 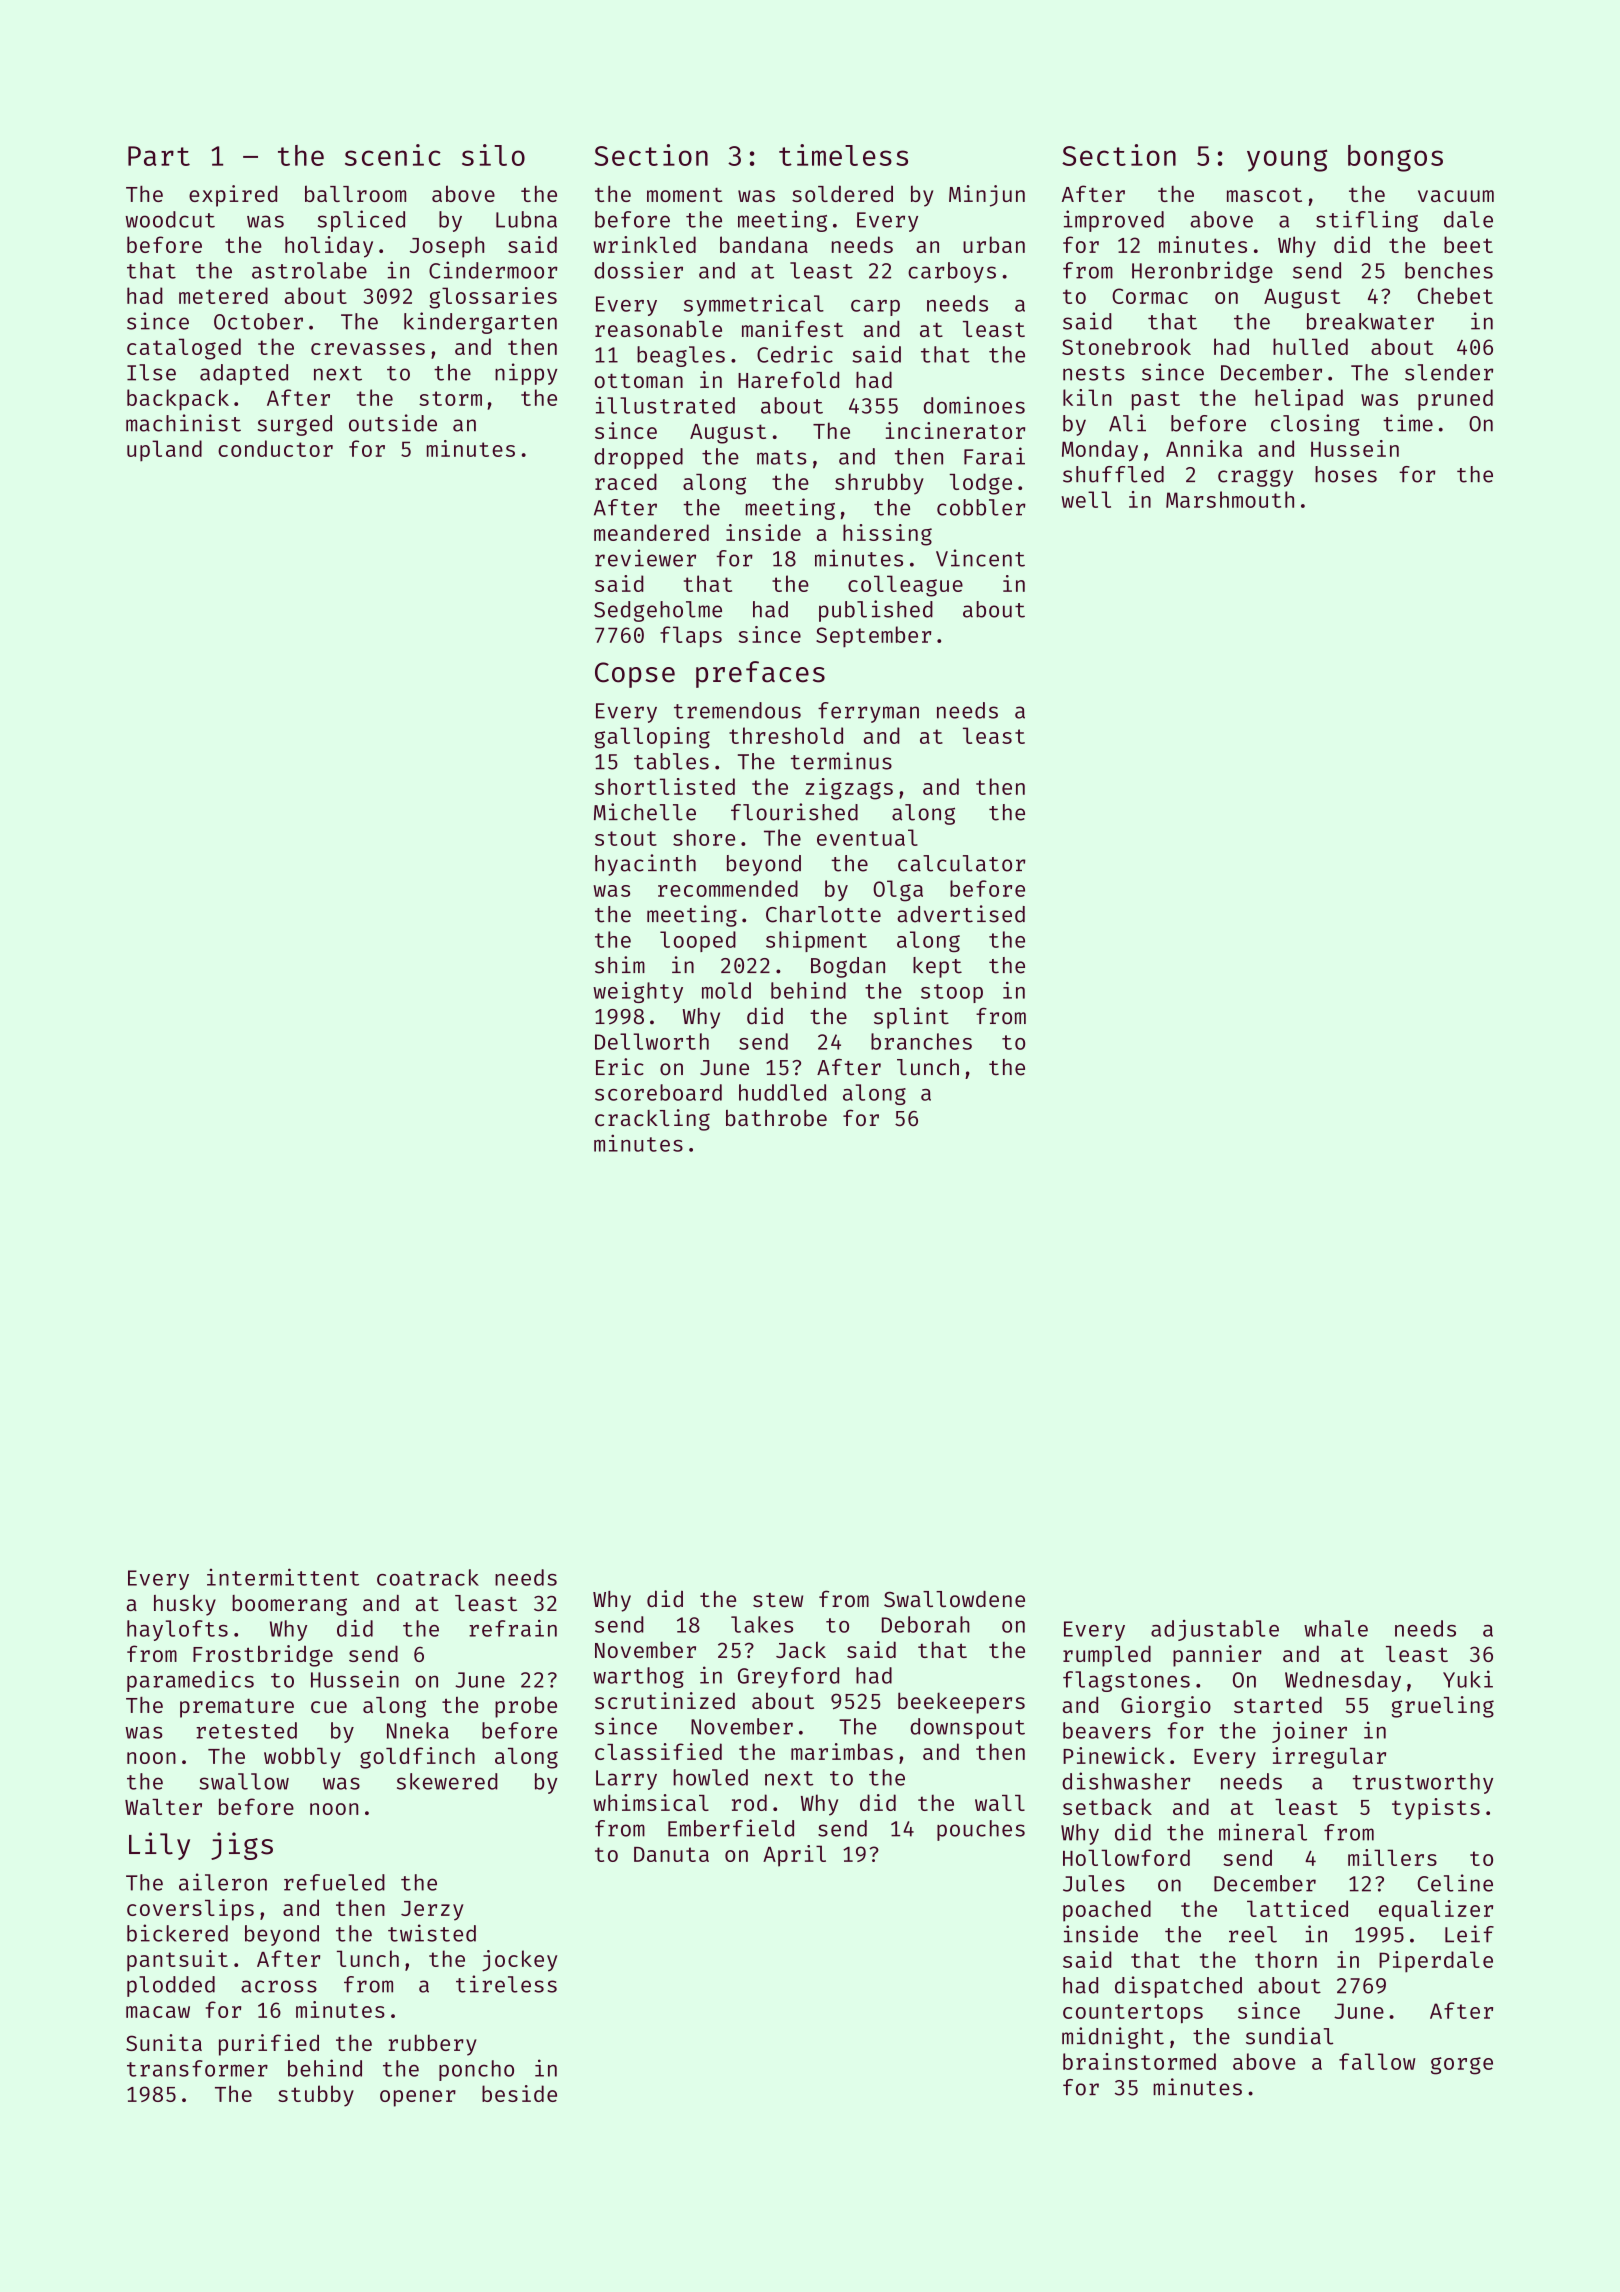 I want to click on ferryman, so click(x=868, y=712).
